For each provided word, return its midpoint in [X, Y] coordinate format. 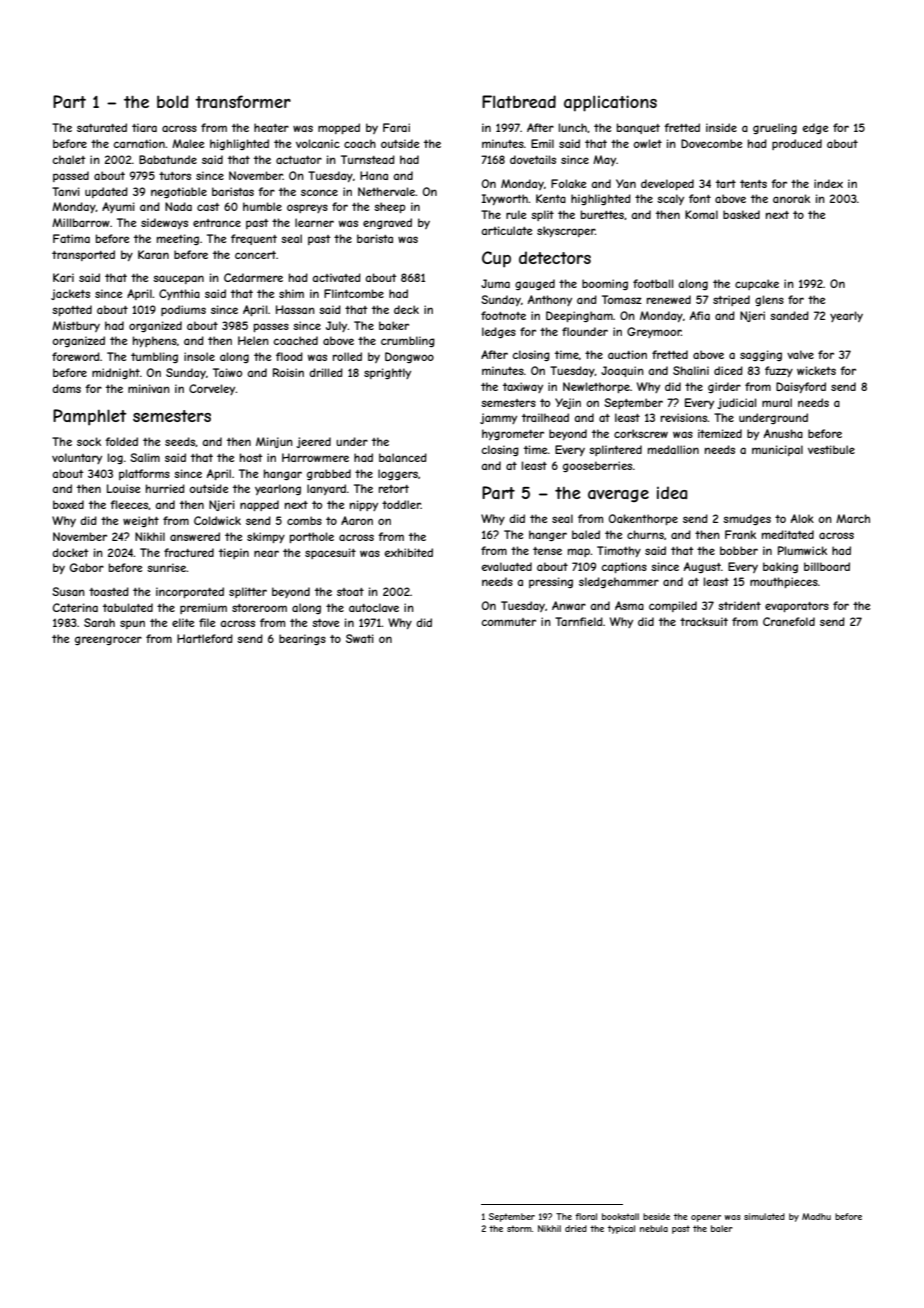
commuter [508, 622]
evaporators [797, 607]
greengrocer [108, 640]
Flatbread [519, 101]
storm [519, 1228]
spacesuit [330, 553]
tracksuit [704, 621]
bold [173, 101]
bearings [302, 639]
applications [610, 103]
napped [259, 505]
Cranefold [789, 621]
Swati [360, 638]
